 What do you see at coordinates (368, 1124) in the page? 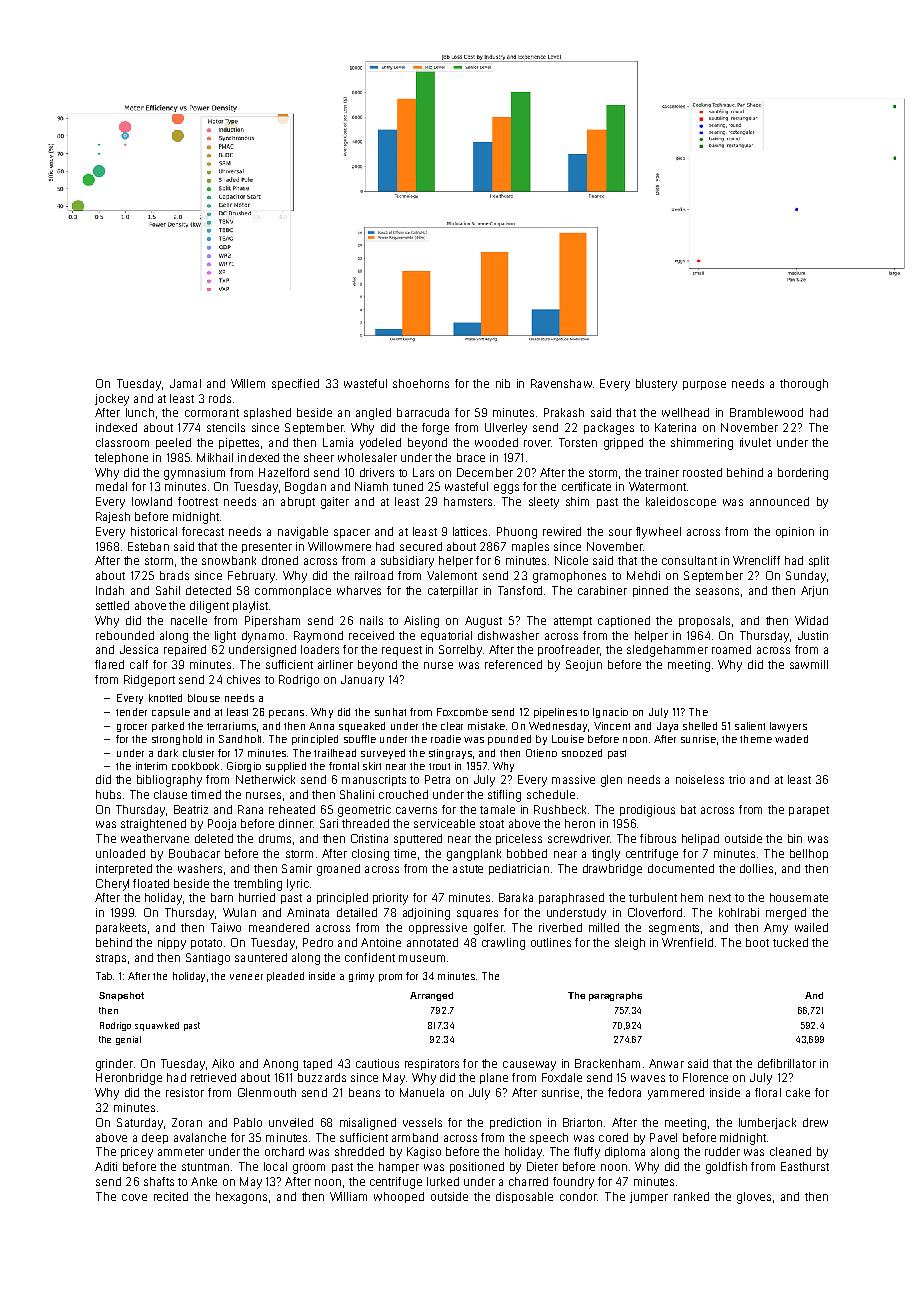
I see `misaligned` at bounding box center [368, 1124].
